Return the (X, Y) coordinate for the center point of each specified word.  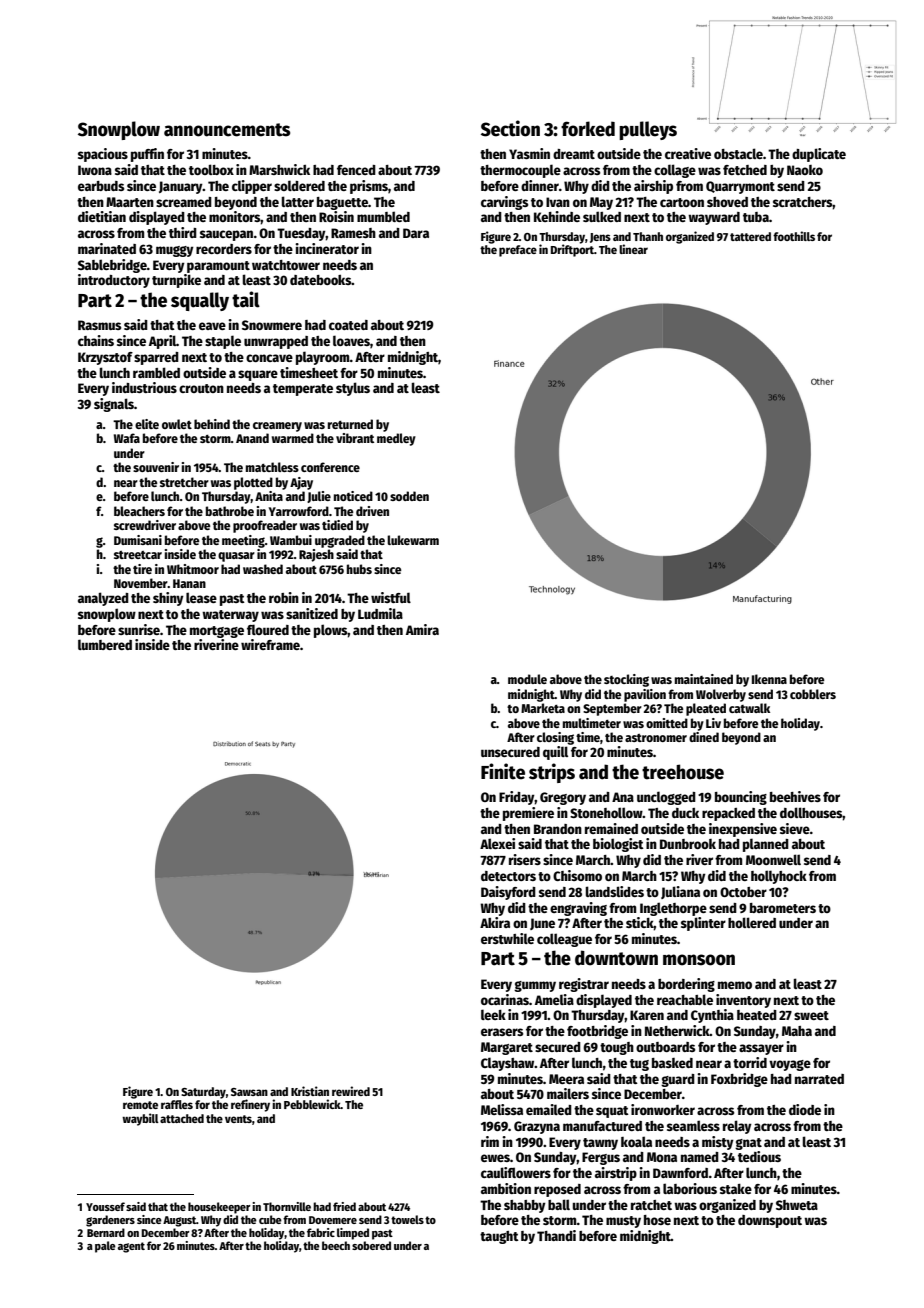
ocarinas (505, 999)
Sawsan (249, 1092)
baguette (342, 203)
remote (140, 1105)
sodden (409, 496)
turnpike (176, 281)
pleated (706, 709)
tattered (750, 236)
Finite (503, 771)
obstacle (738, 153)
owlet (177, 424)
